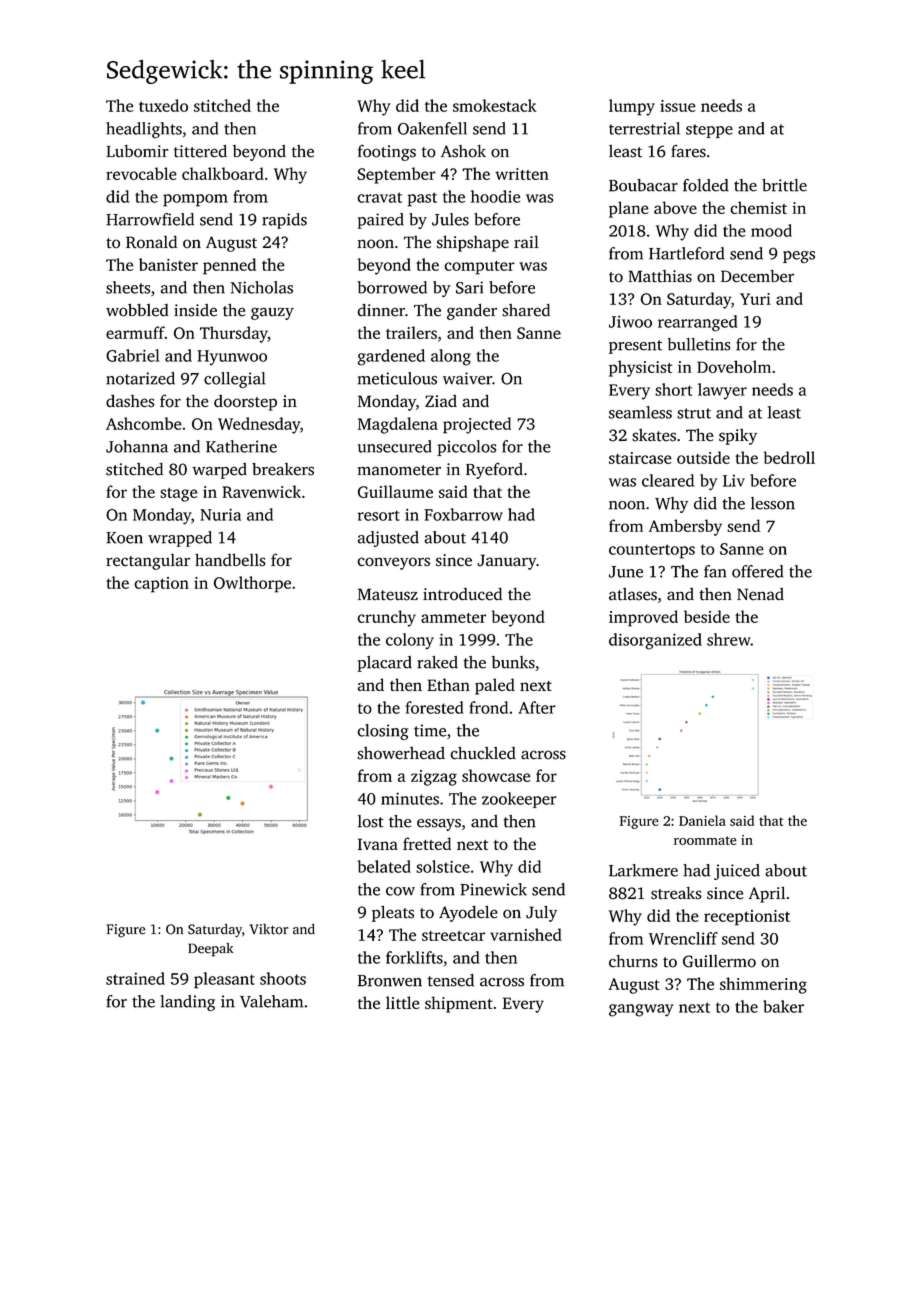  Describe the element at coordinates (403, 1002) in the screenshot. I see `little` at that location.
